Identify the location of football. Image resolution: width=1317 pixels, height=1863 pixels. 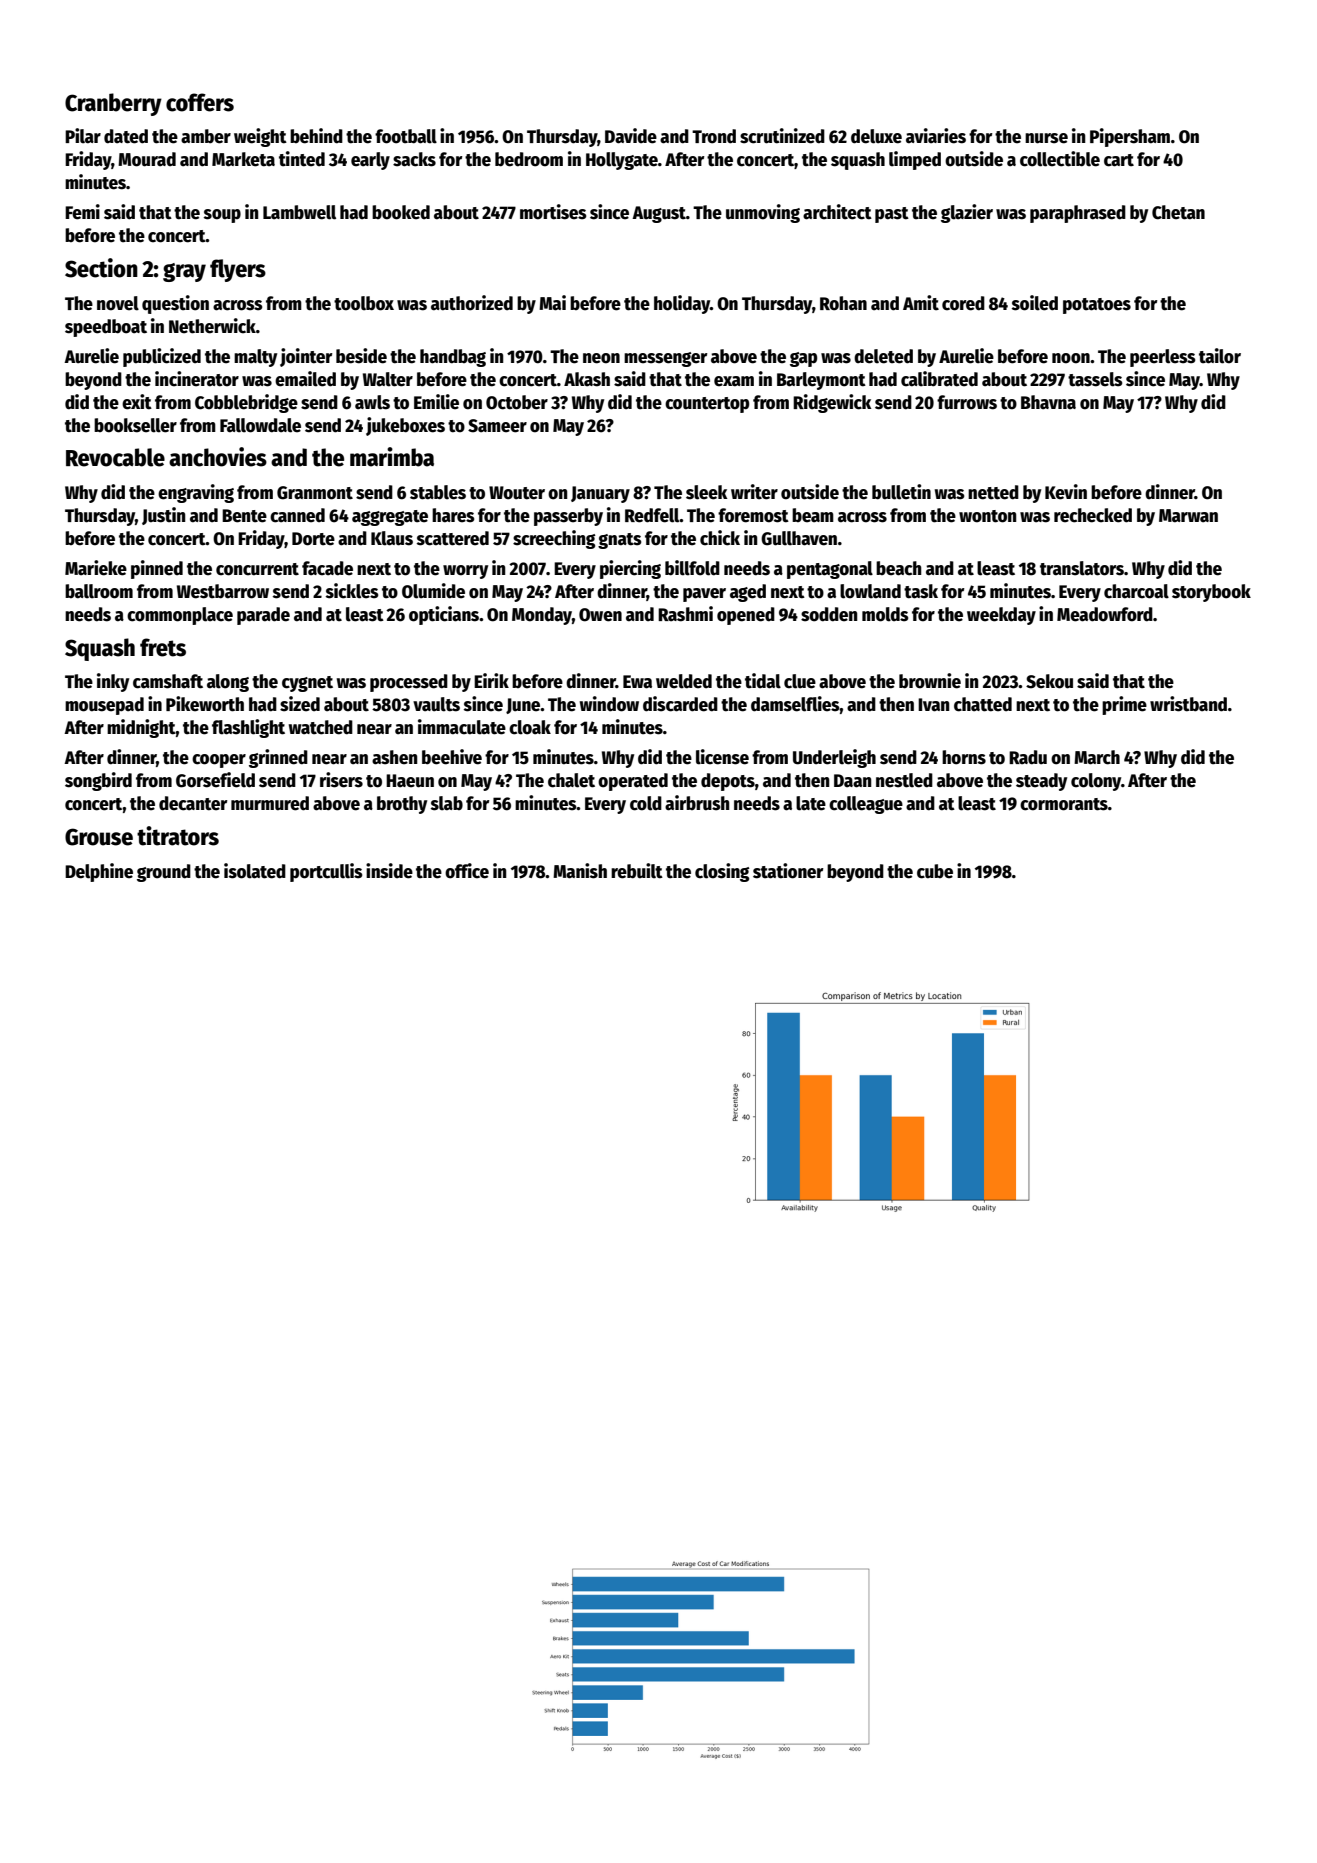
(406, 136).
